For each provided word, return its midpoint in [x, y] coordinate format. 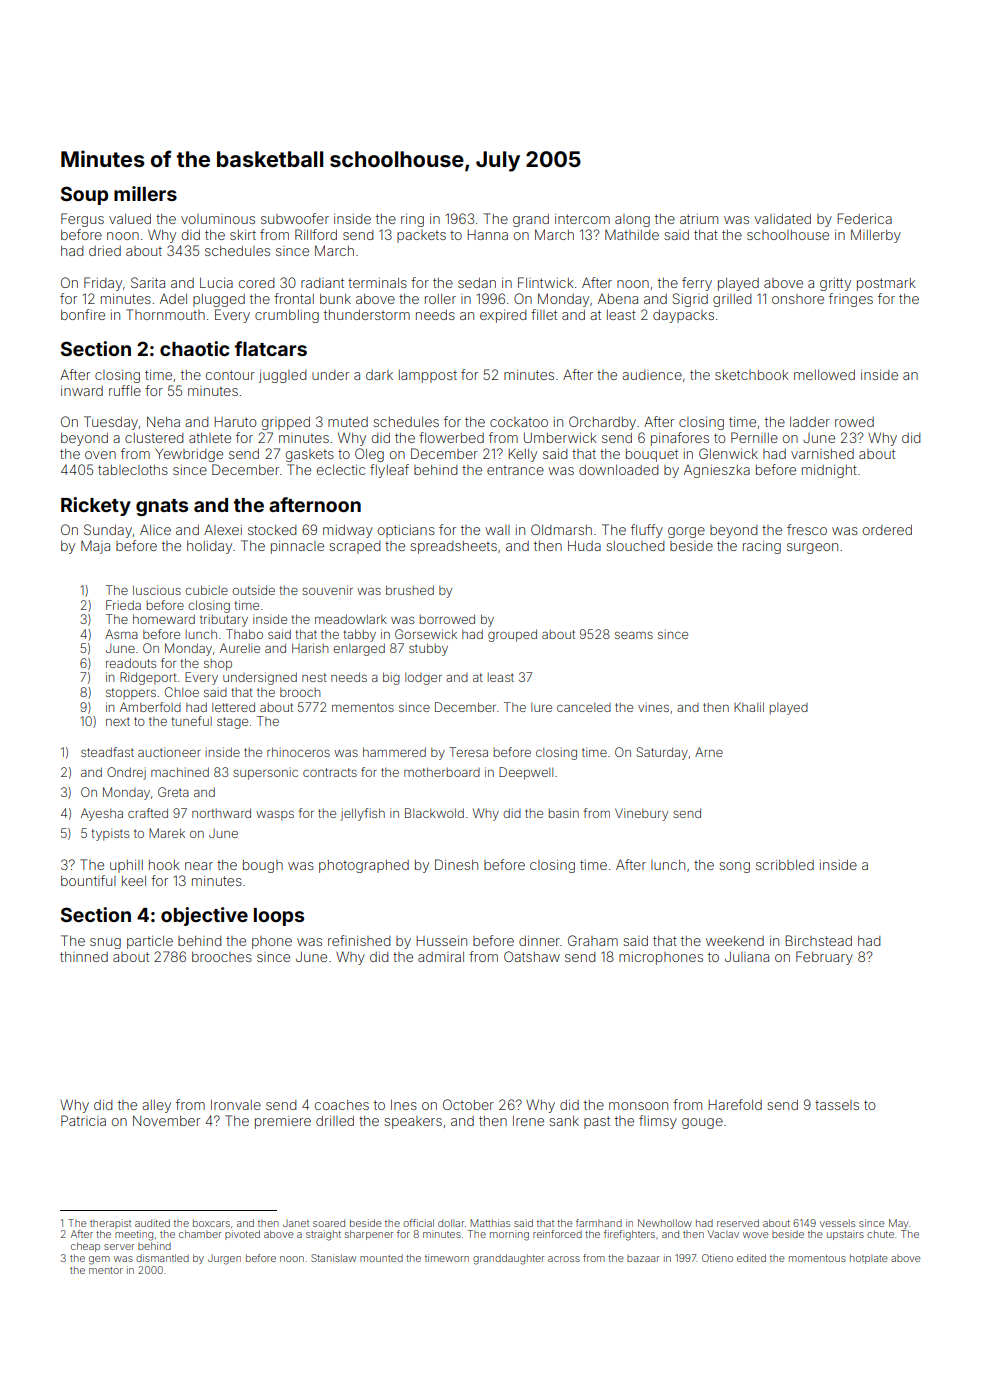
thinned [84, 957]
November [166, 1120]
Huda [584, 546]
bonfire [83, 314]
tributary [224, 620]
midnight [829, 471]
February [824, 958]
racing [762, 547]
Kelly [522, 455]
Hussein [441, 941]
